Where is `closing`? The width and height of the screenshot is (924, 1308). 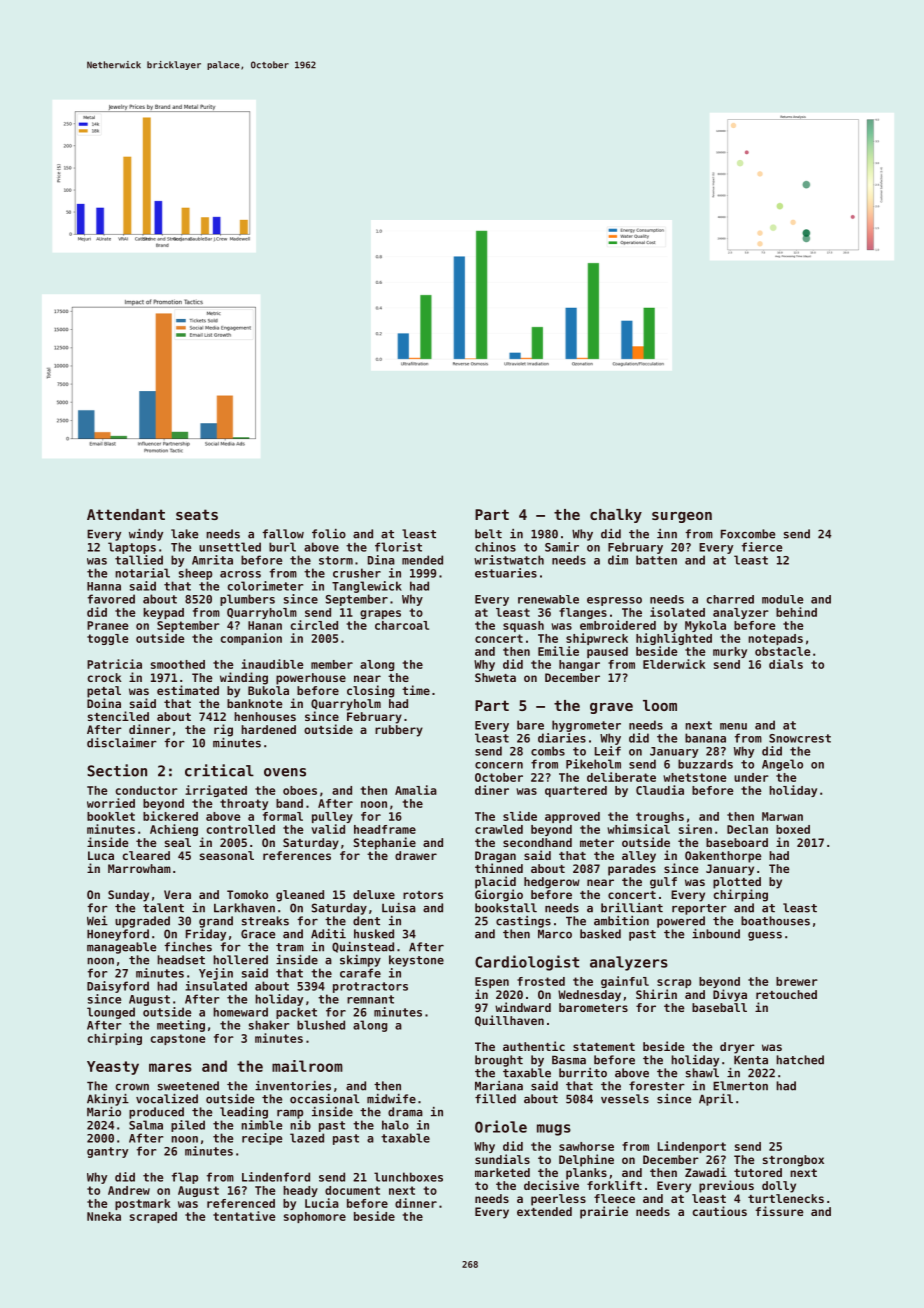
closing is located at coordinates (370, 691).
